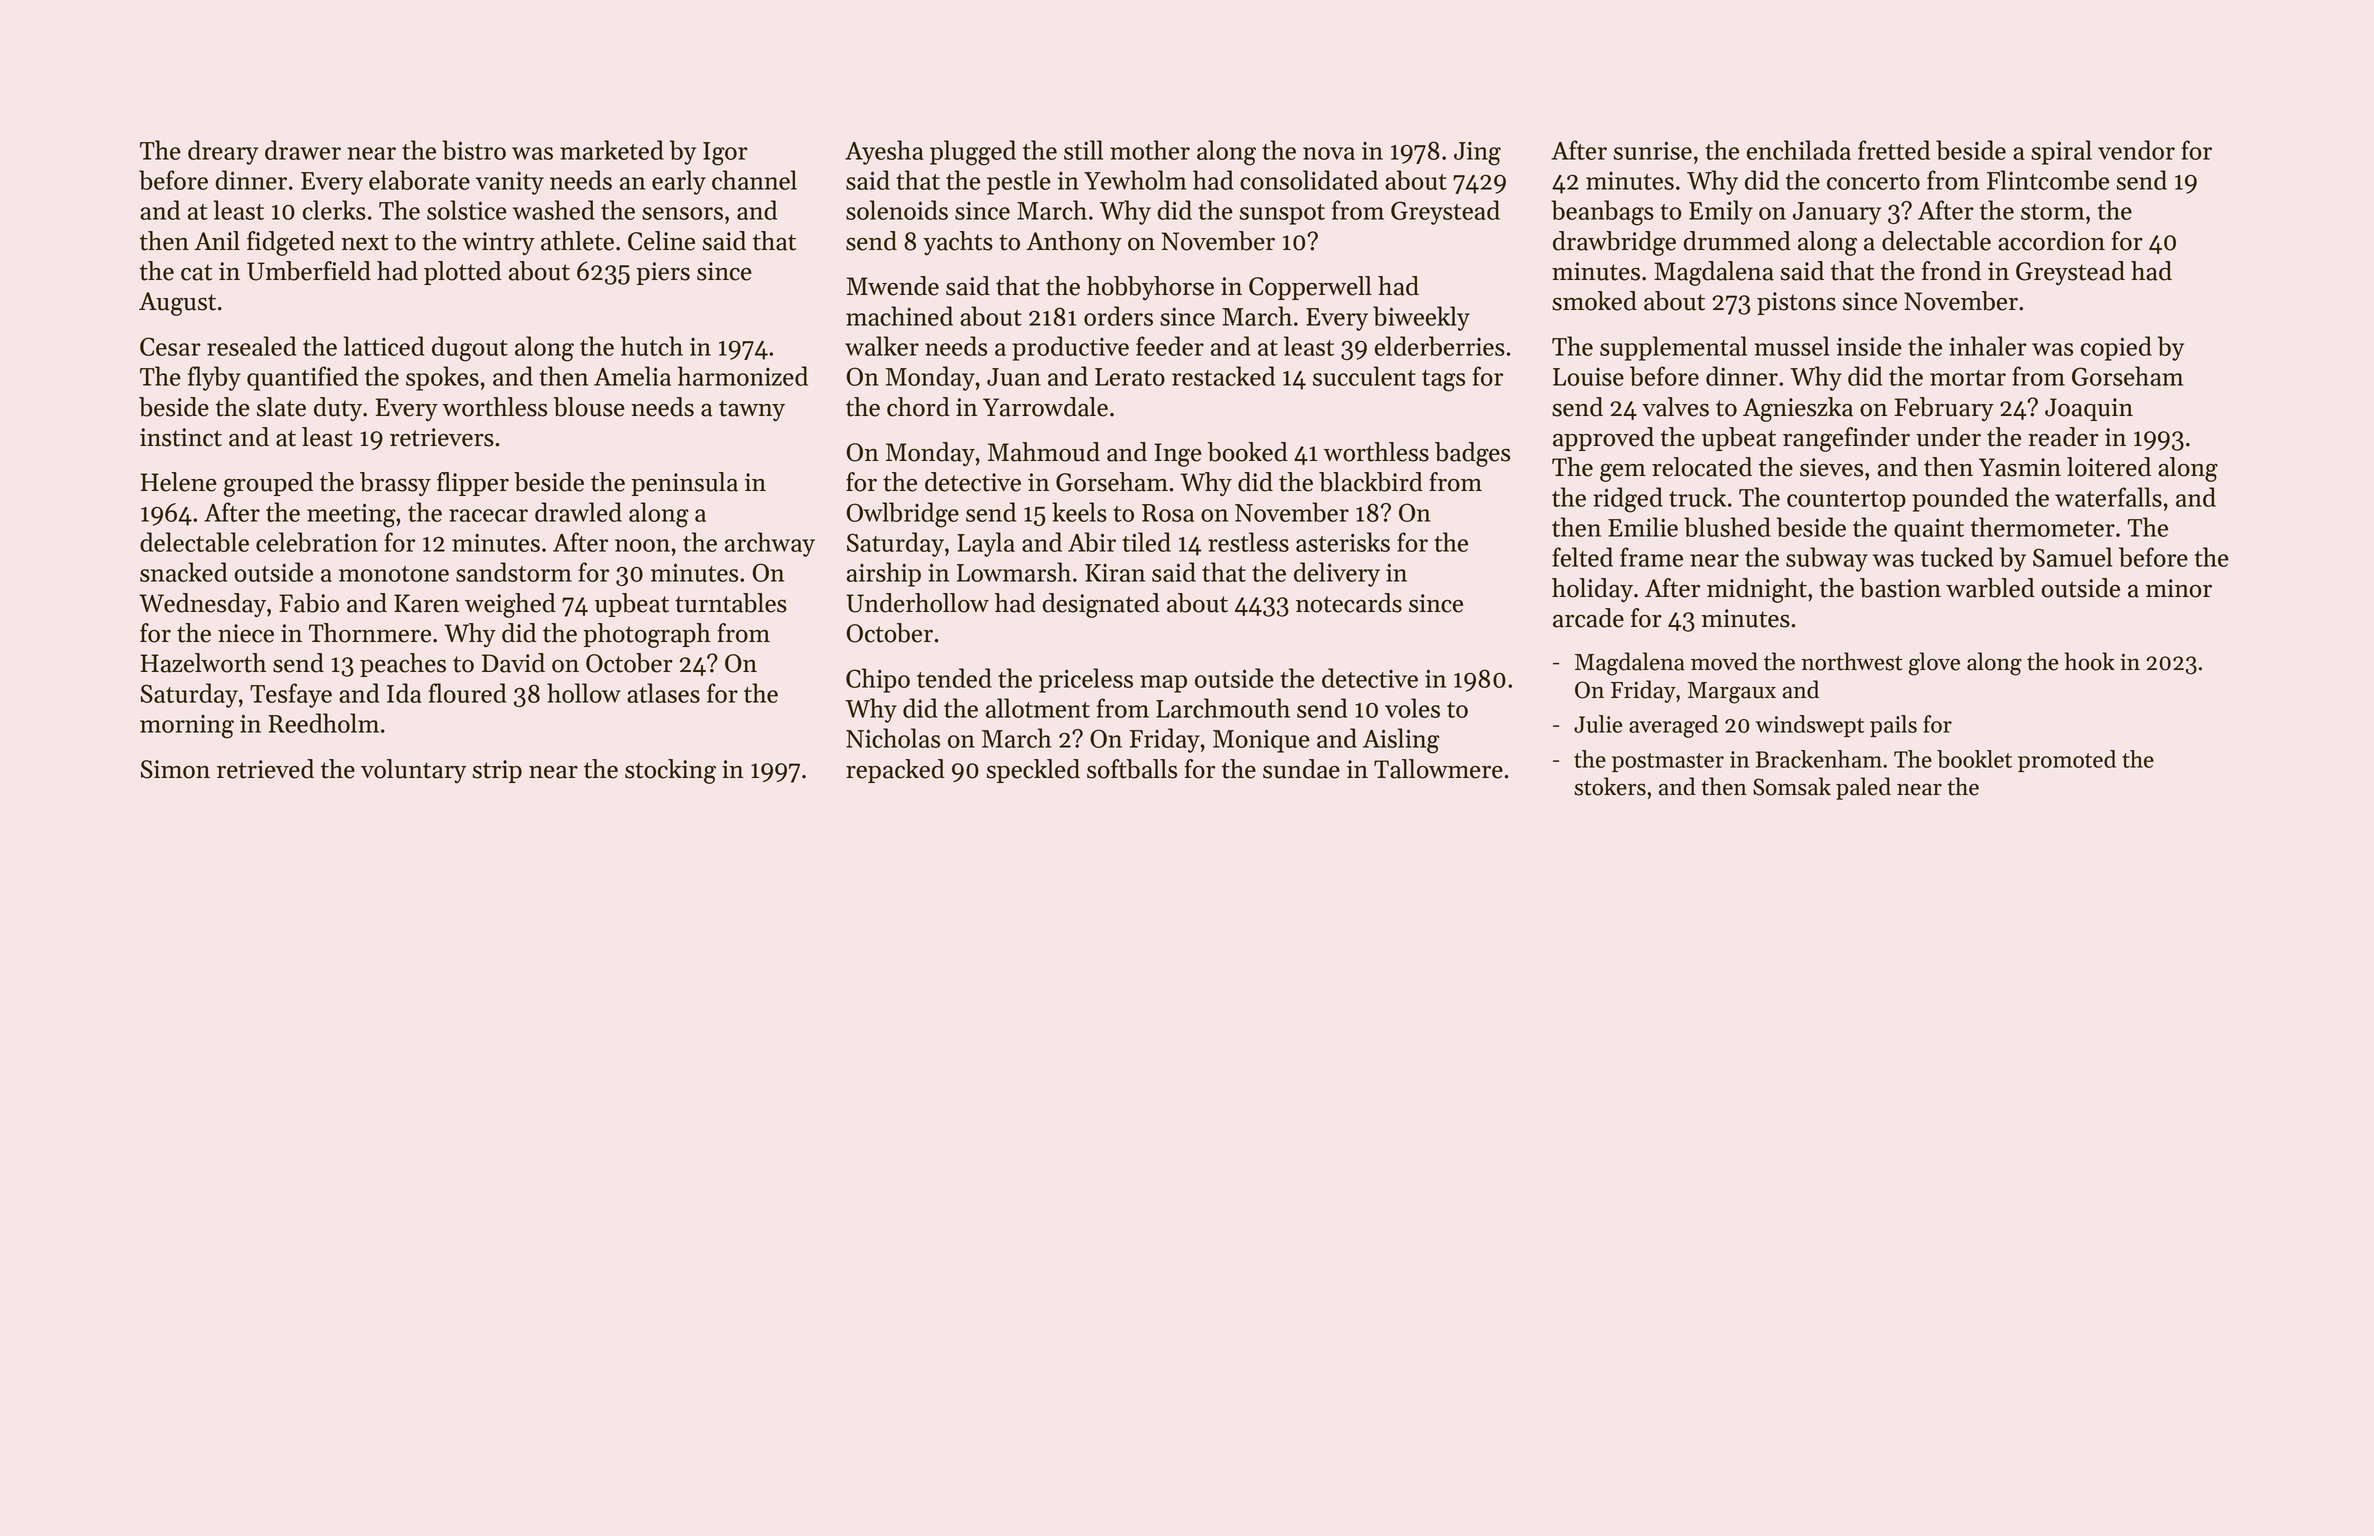  Describe the element at coordinates (1150, 288) in the screenshot. I see `hobbyhorse` at that location.
